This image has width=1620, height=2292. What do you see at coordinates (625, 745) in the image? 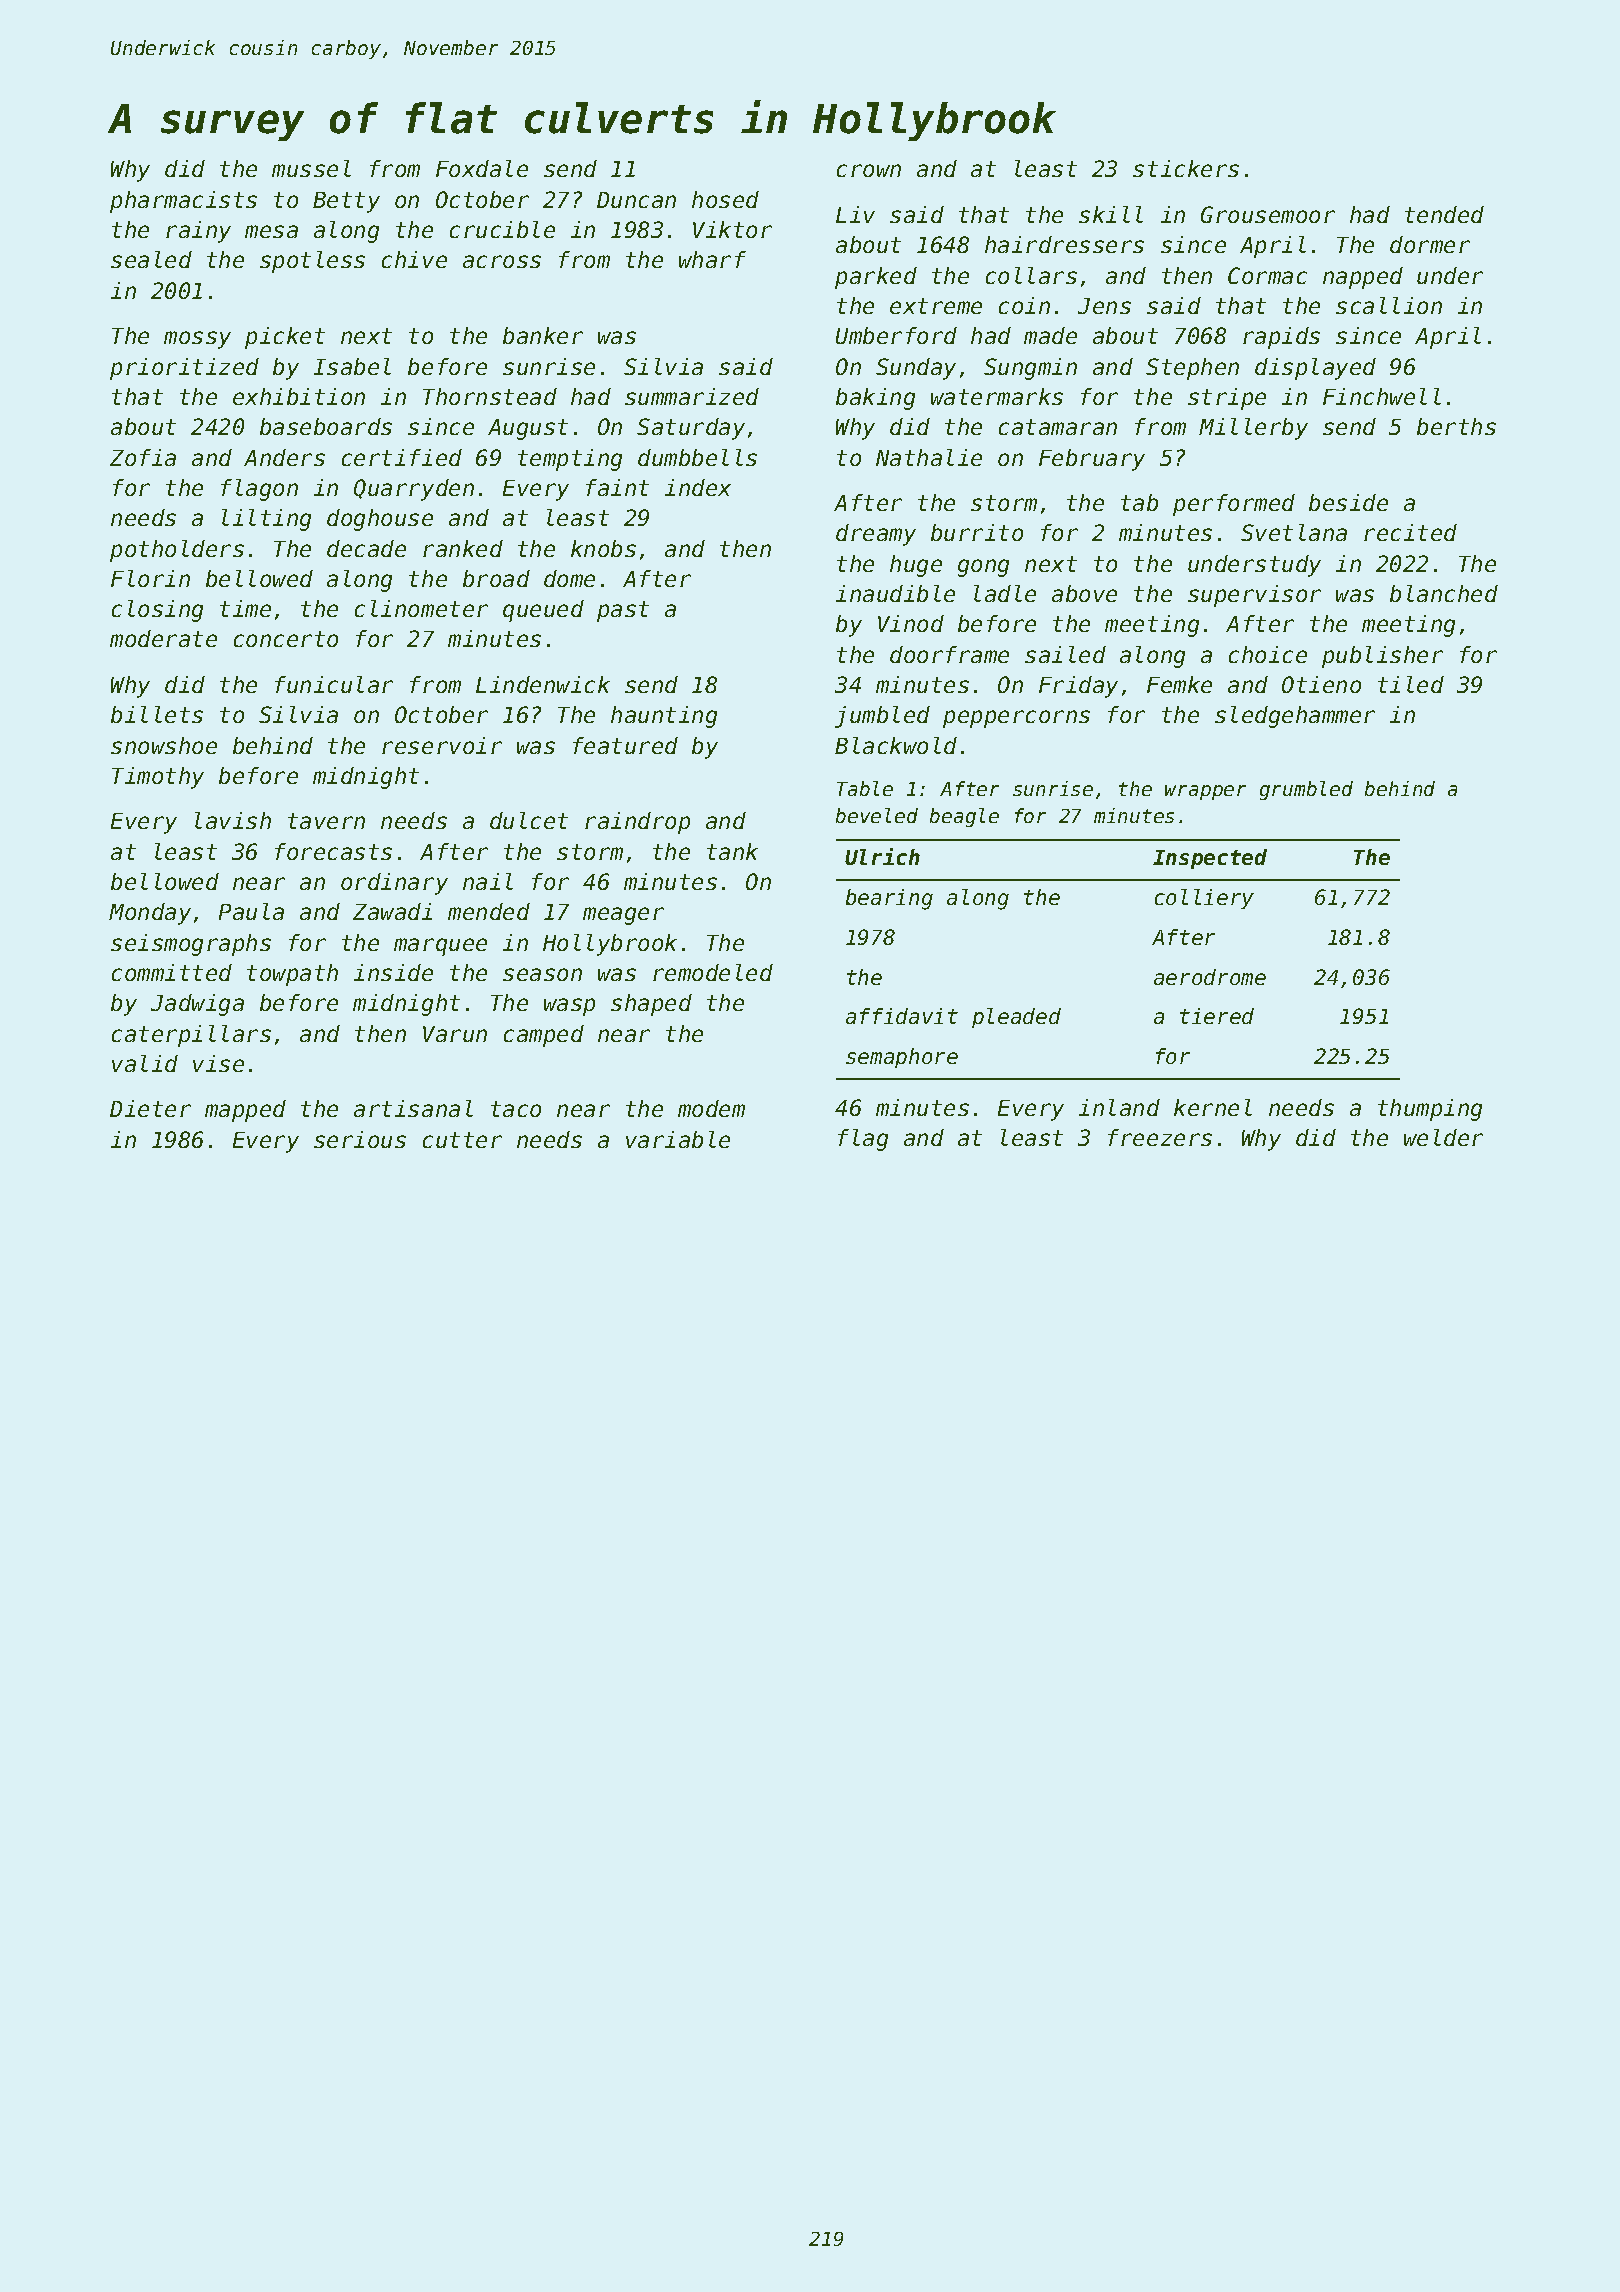
I see `featured` at bounding box center [625, 745].
